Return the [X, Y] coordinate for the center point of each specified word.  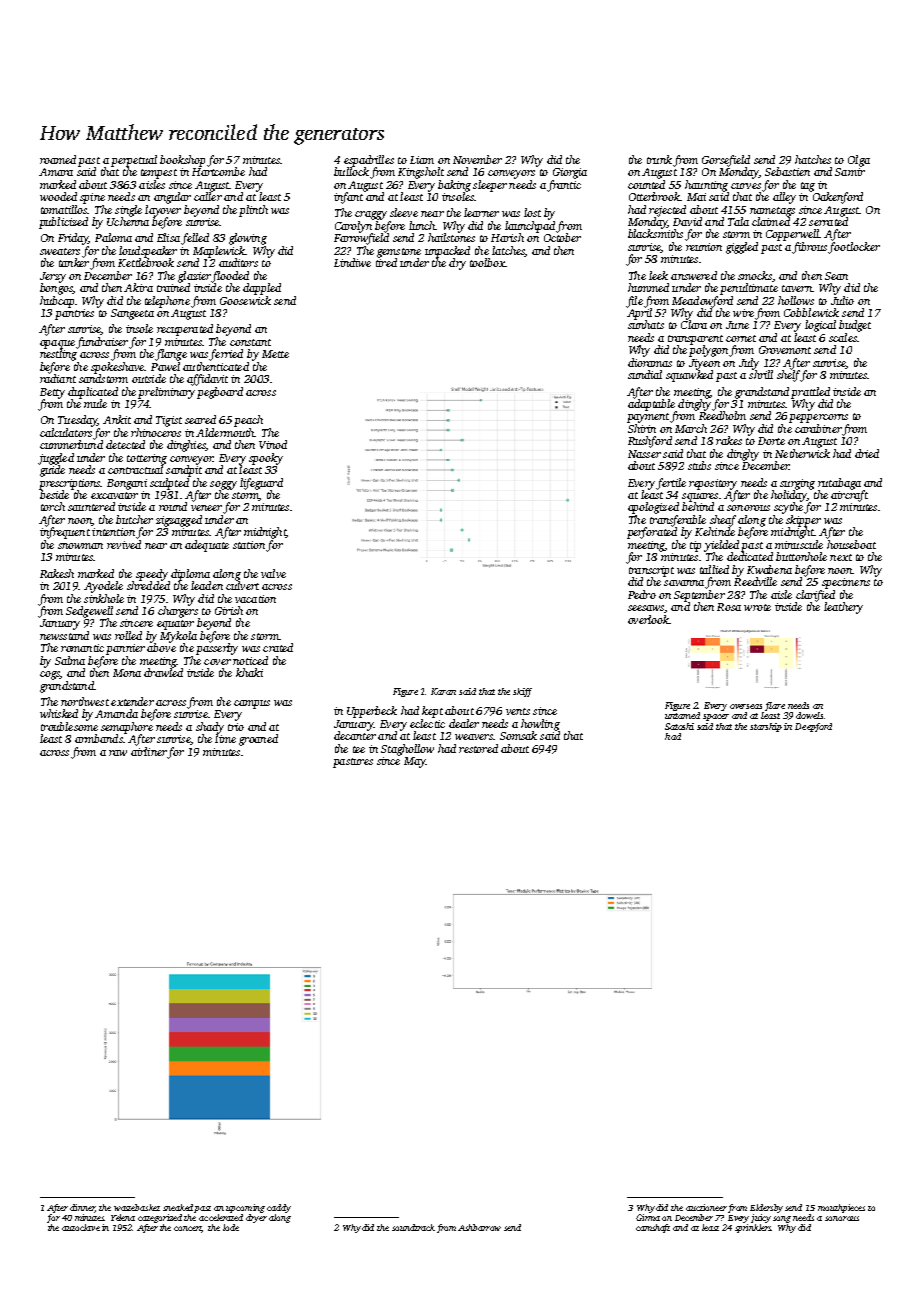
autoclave [81, 1227]
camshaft [653, 1228]
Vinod [273, 444]
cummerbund [71, 444]
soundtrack [413, 1227]
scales [843, 337]
